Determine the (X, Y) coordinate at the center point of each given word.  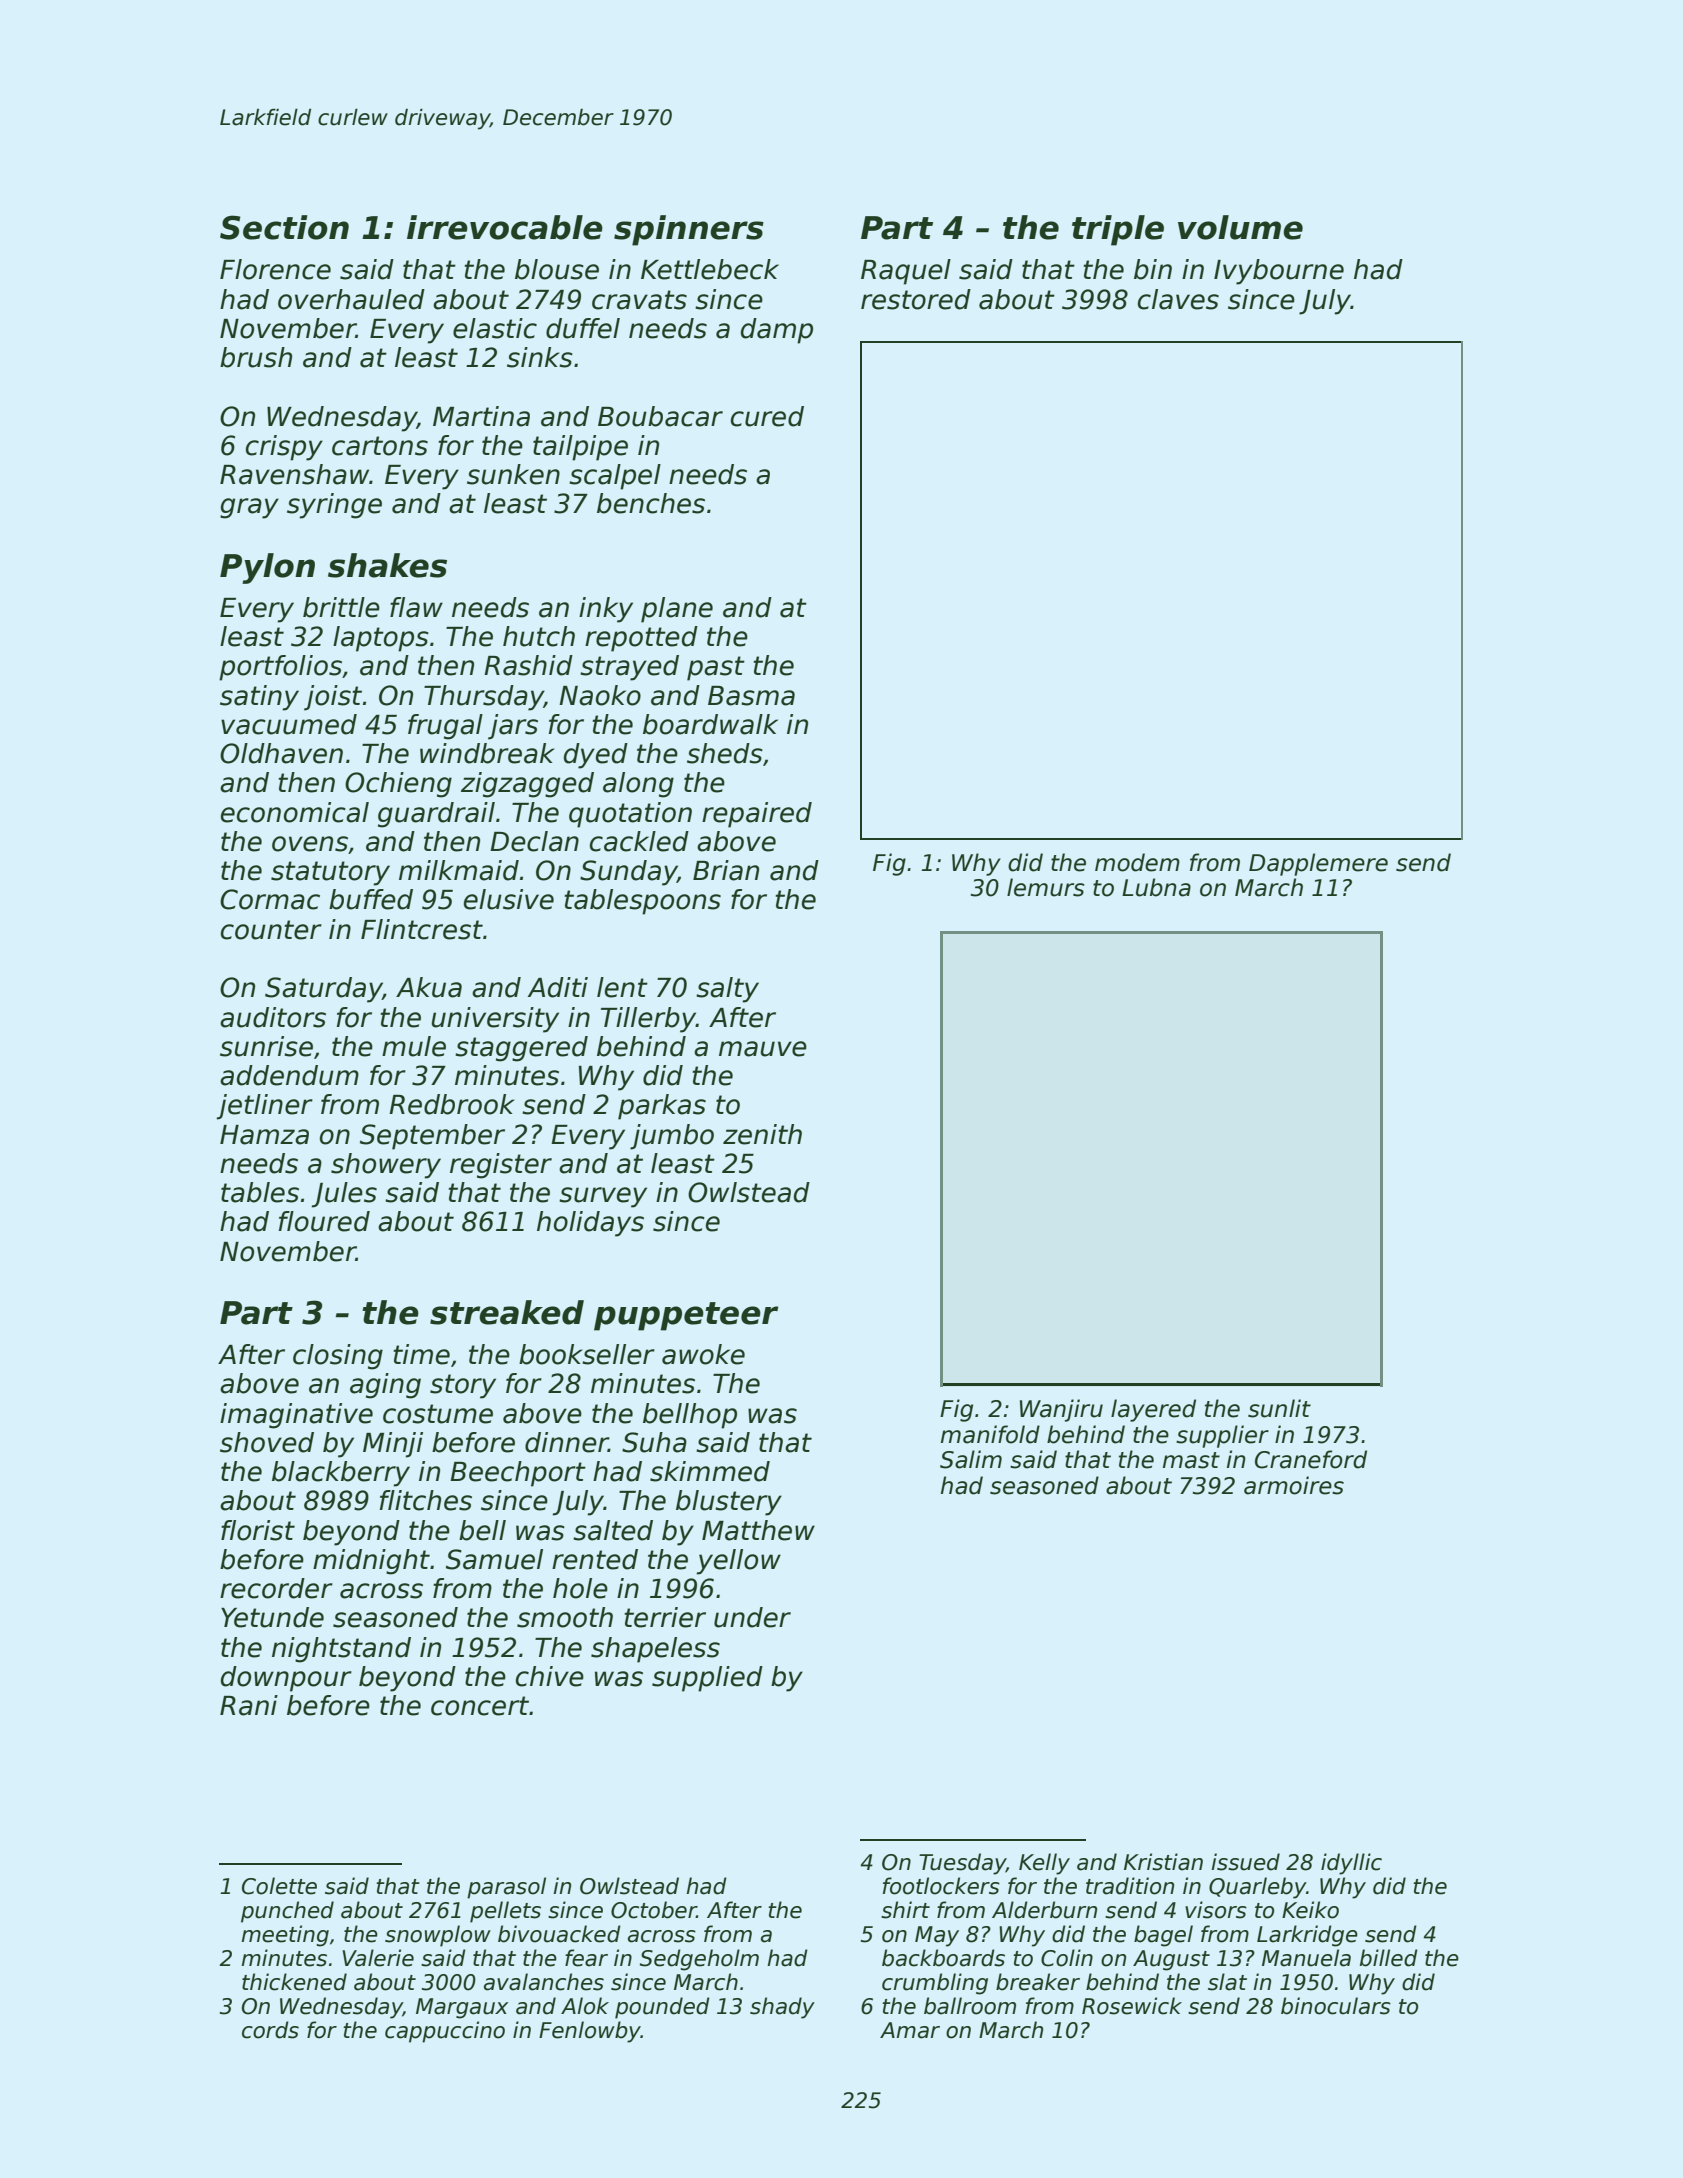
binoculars (1336, 2006)
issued (1245, 1862)
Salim (971, 1459)
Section (284, 227)
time (421, 1354)
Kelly (1044, 1864)
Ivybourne (1279, 272)
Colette (279, 1886)
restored (916, 299)
